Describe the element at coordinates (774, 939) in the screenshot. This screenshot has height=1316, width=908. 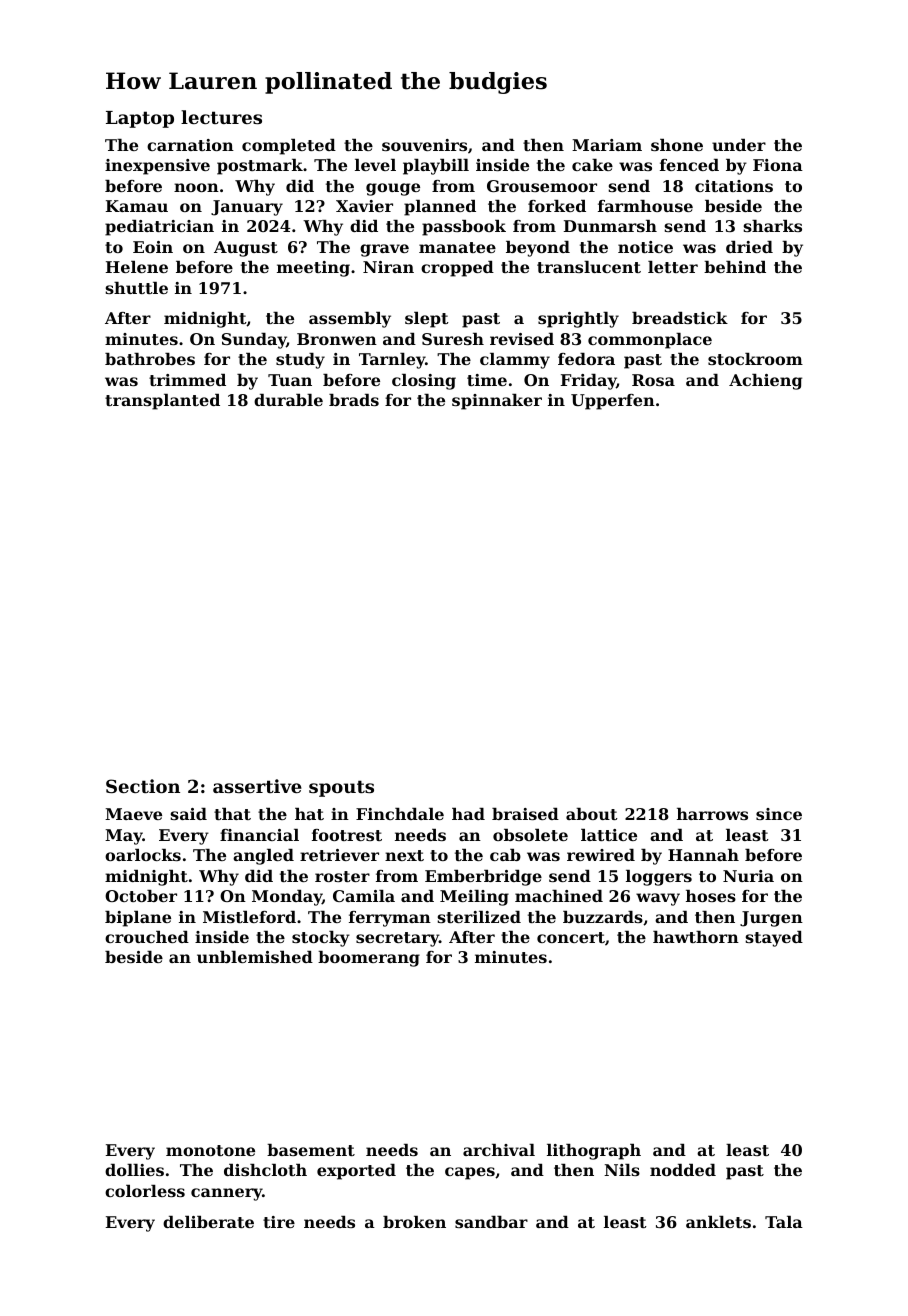
I see `stayed` at that location.
